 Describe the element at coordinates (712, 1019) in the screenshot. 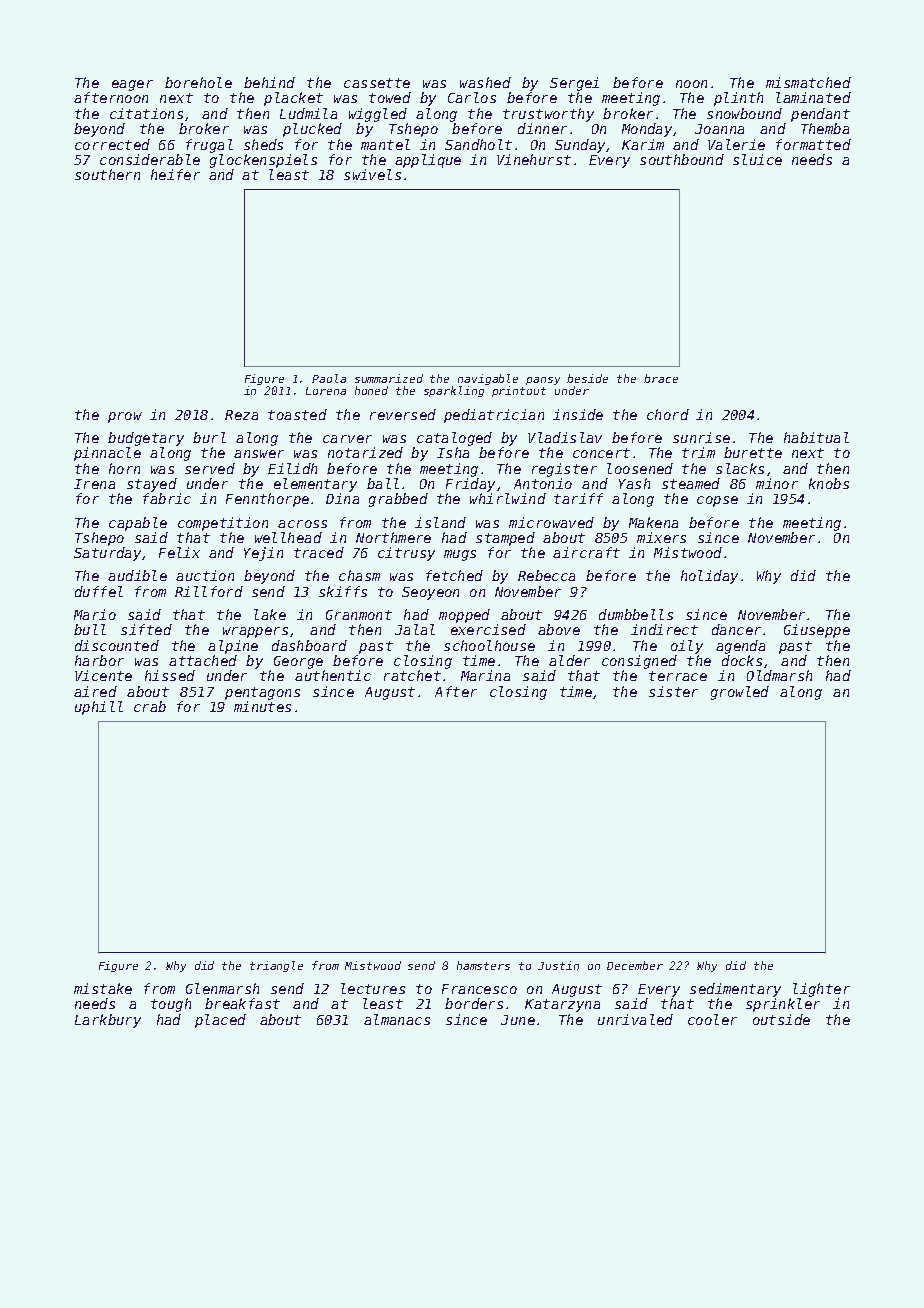

I see `cooler` at that location.
